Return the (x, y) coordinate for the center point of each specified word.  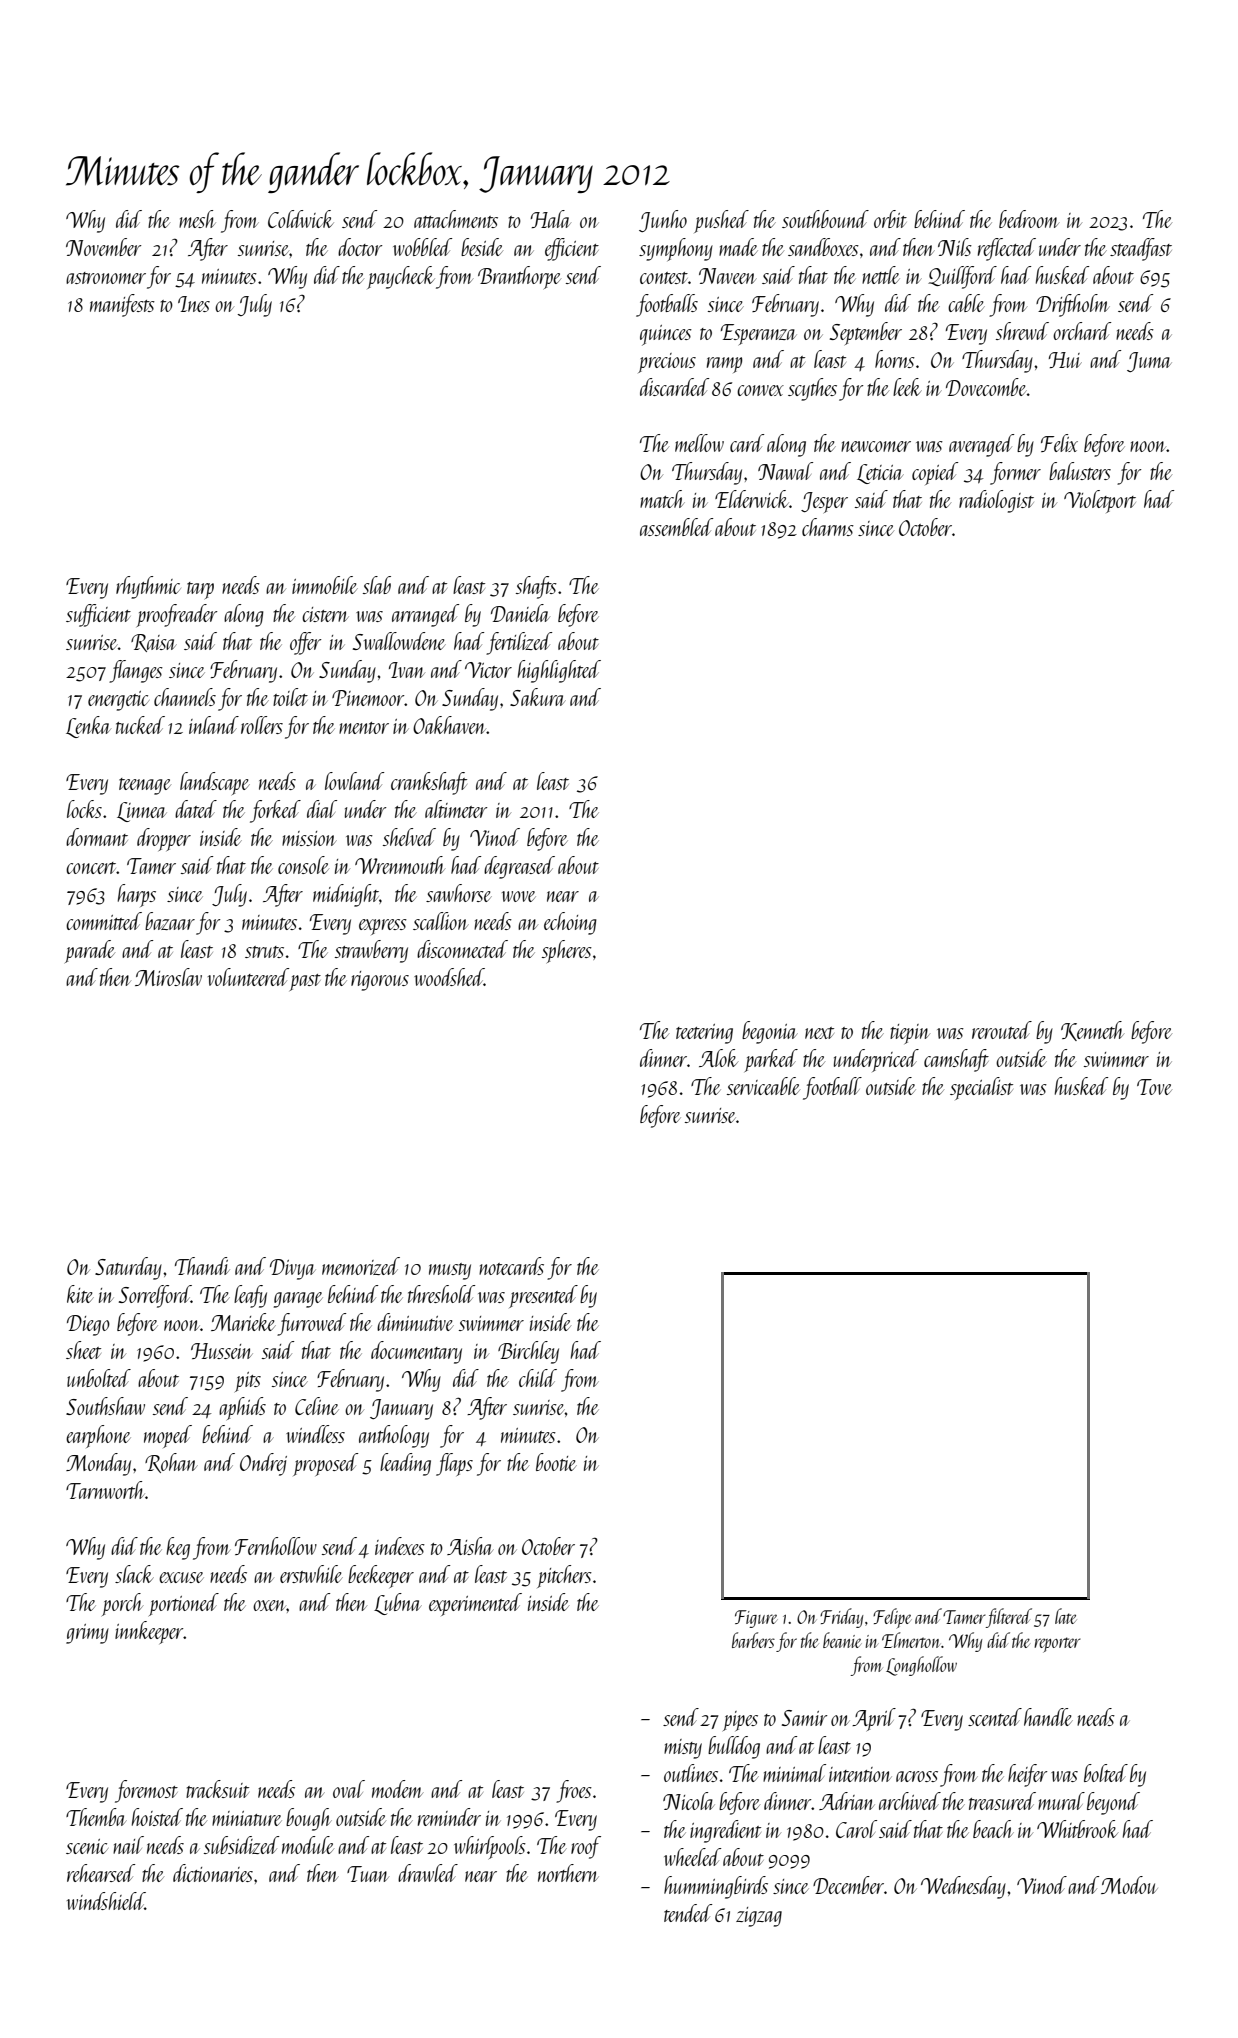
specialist (981, 1088)
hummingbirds (716, 1887)
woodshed (449, 977)
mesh (197, 219)
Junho (663, 221)
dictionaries (213, 1873)
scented (995, 1717)
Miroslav (168, 977)
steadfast (1141, 249)
